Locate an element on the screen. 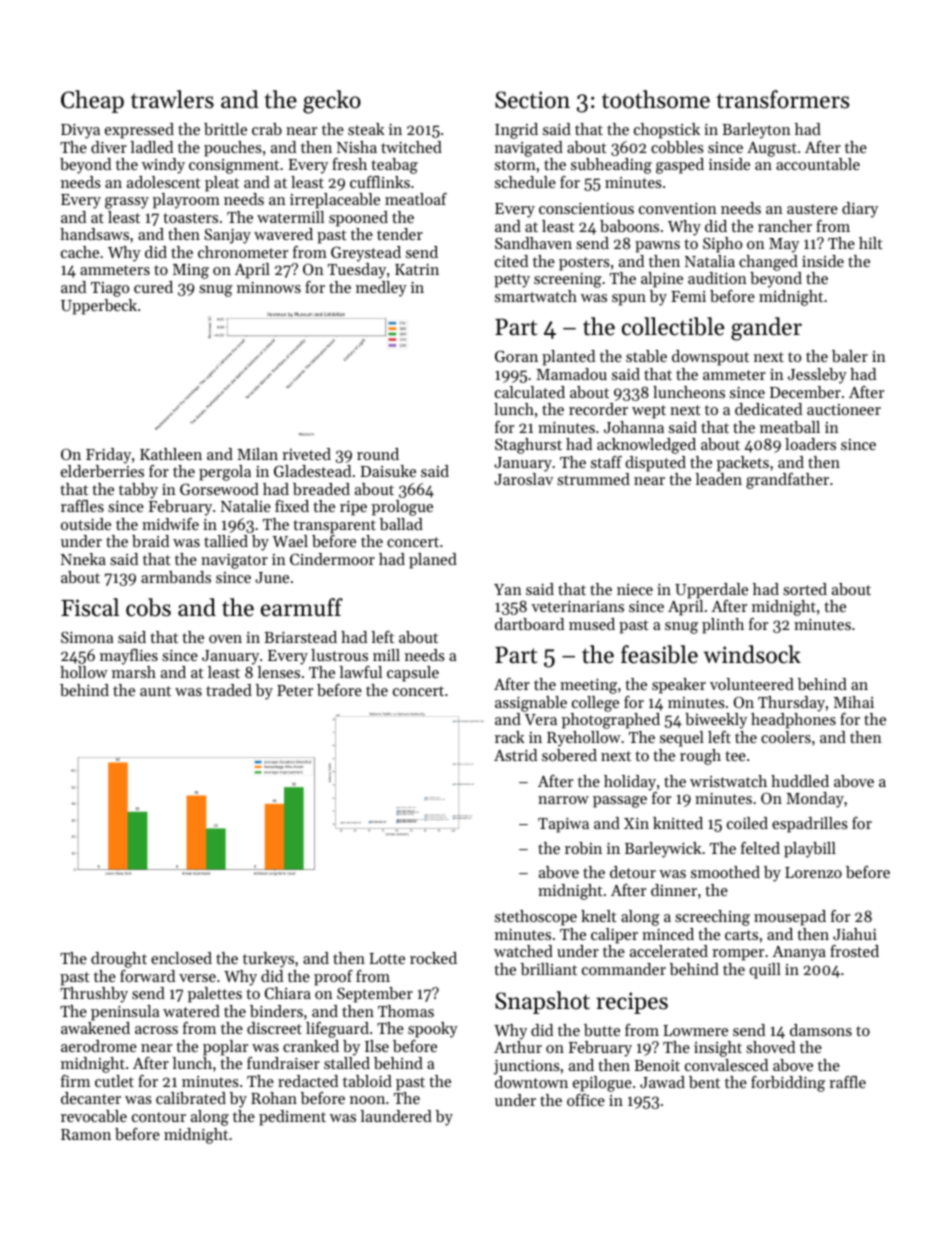 The width and height of the screenshot is (952, 1233). aunt is located at coordinates (155, 691).
